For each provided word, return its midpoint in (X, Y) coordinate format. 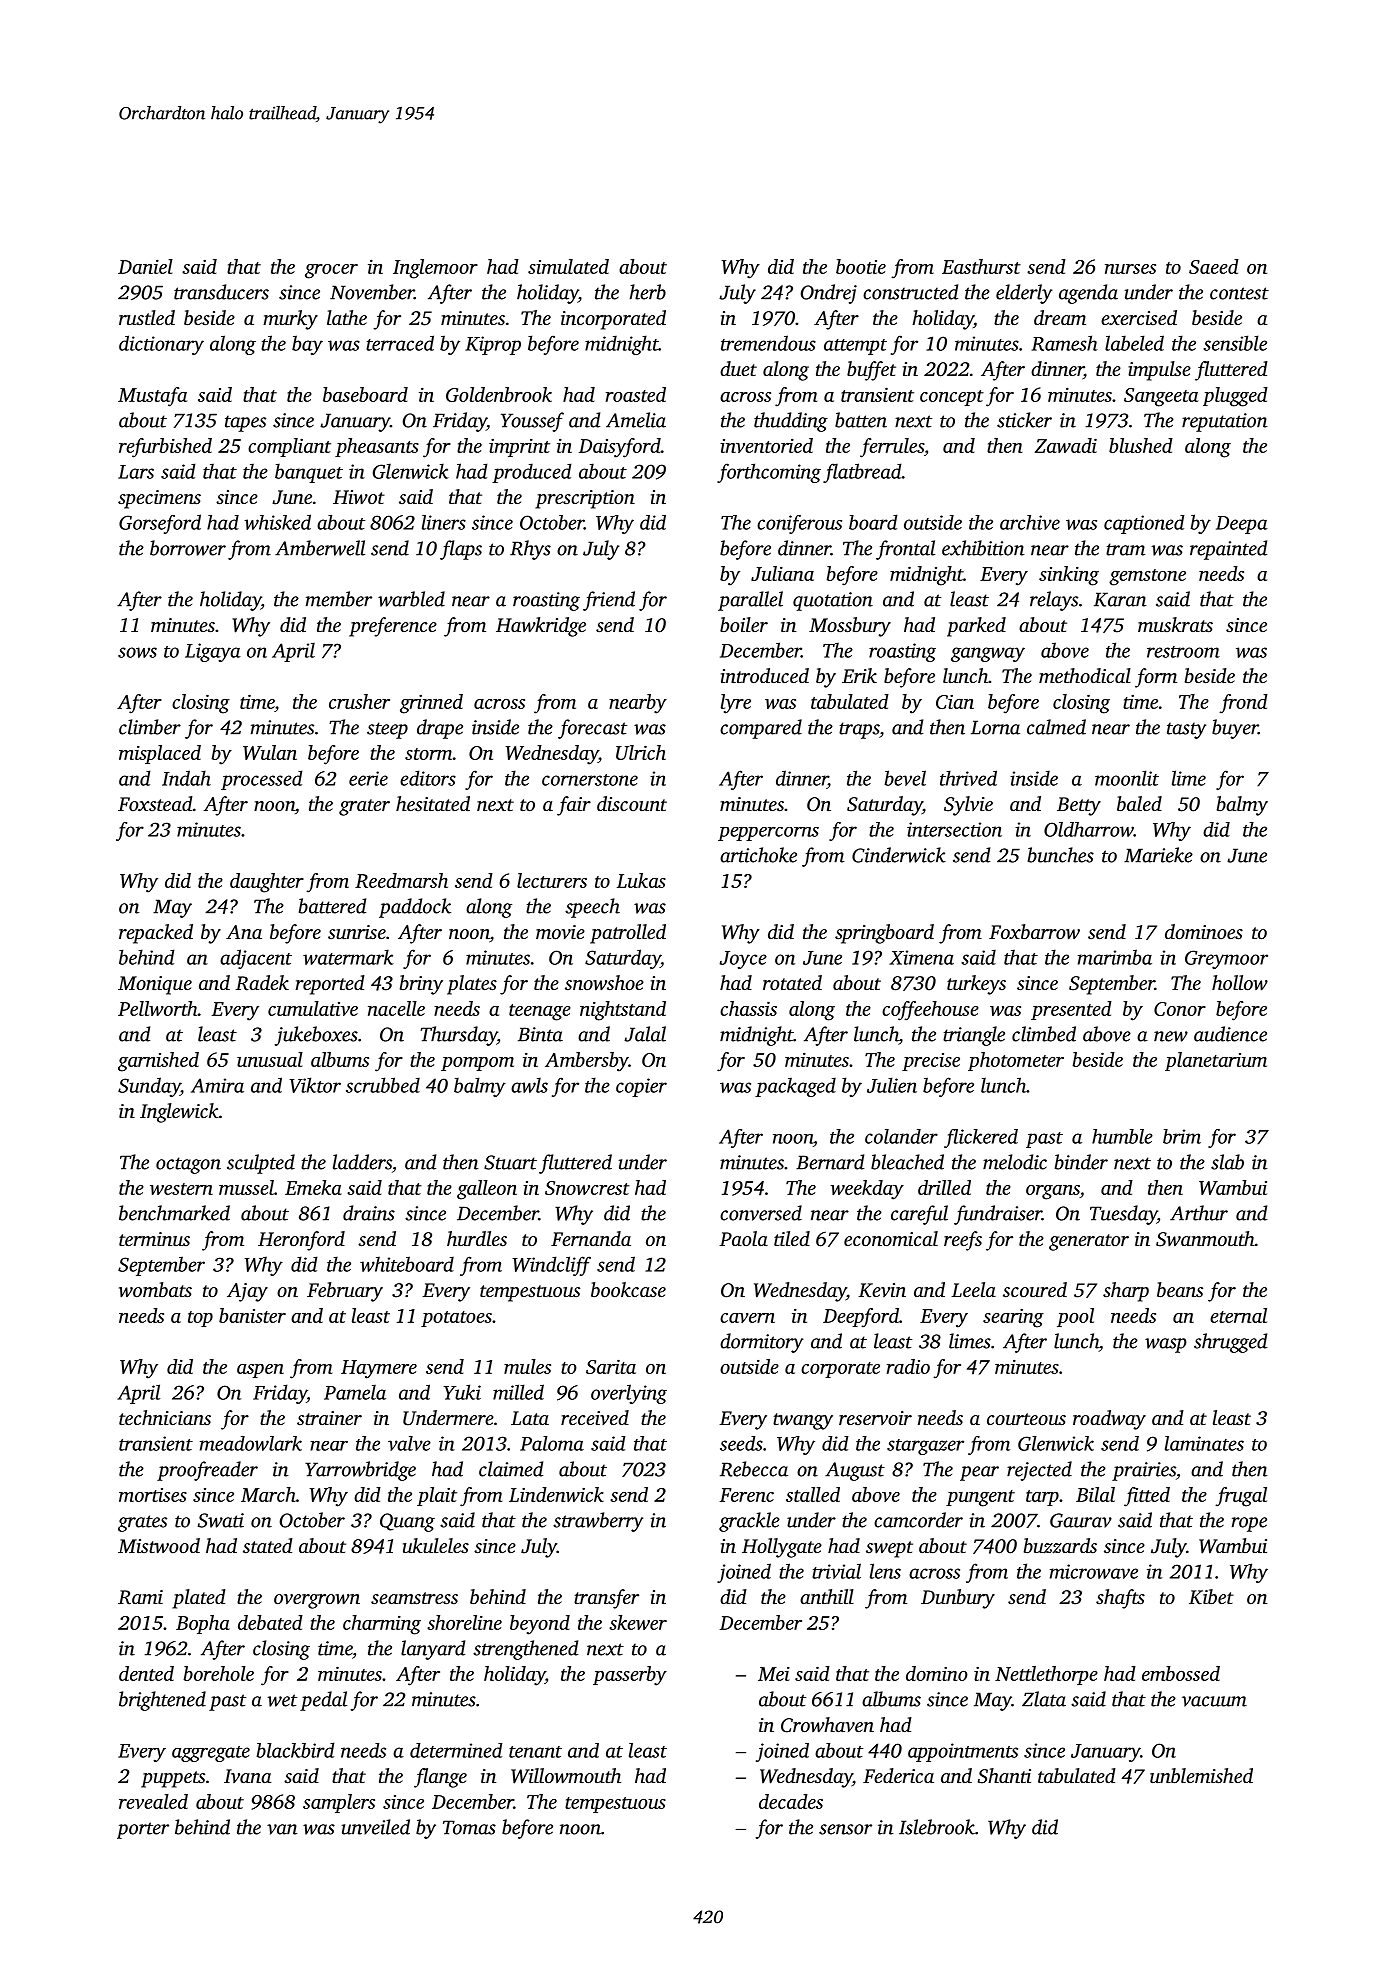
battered (332, 906)
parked (976, 627)
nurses (1130, 269)
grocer (331, 271)
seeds (741, 1443)
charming (382, 1625)
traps (859, 730)
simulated (568, 266)
